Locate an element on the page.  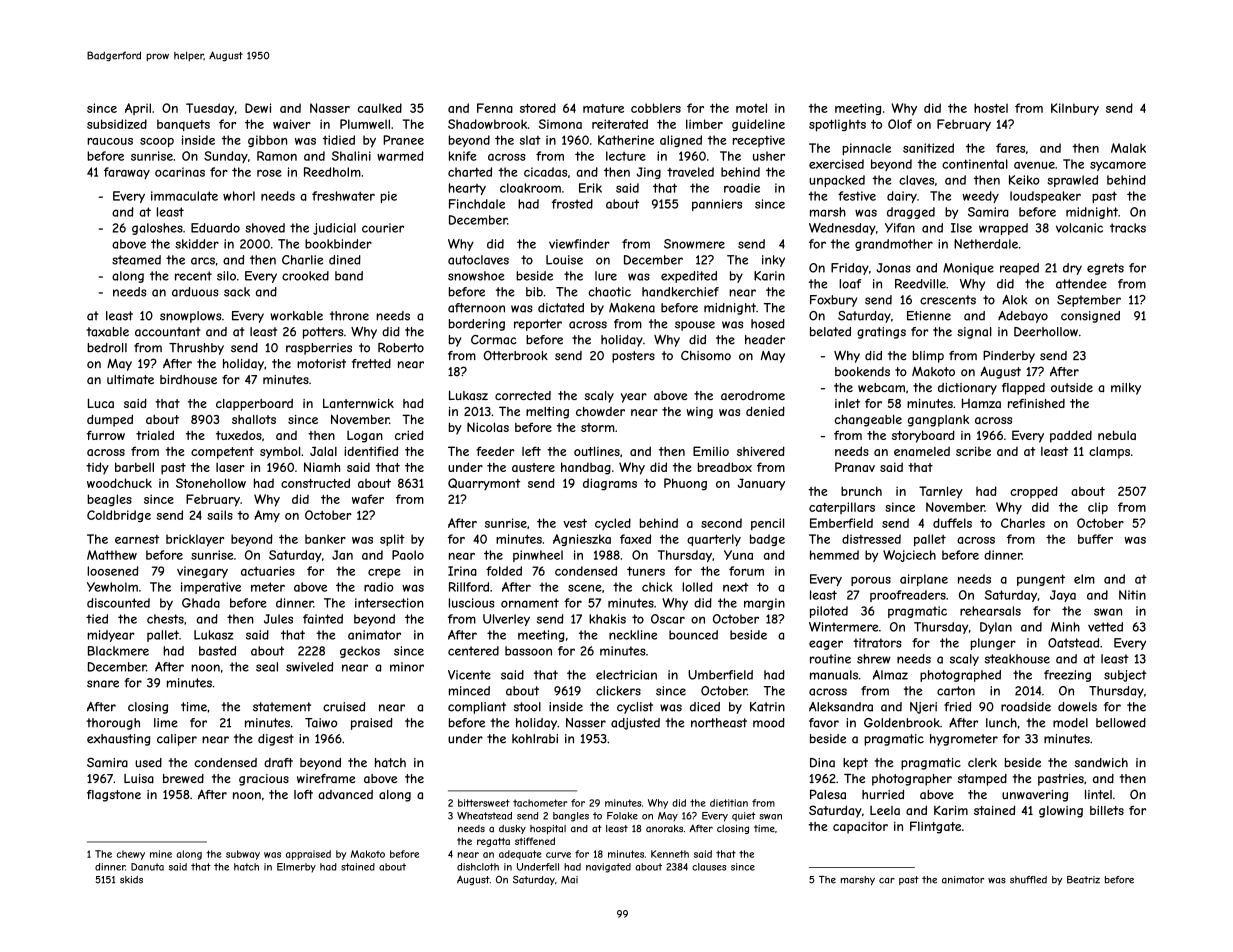
subsidized is located at coordinates (117, 124).
